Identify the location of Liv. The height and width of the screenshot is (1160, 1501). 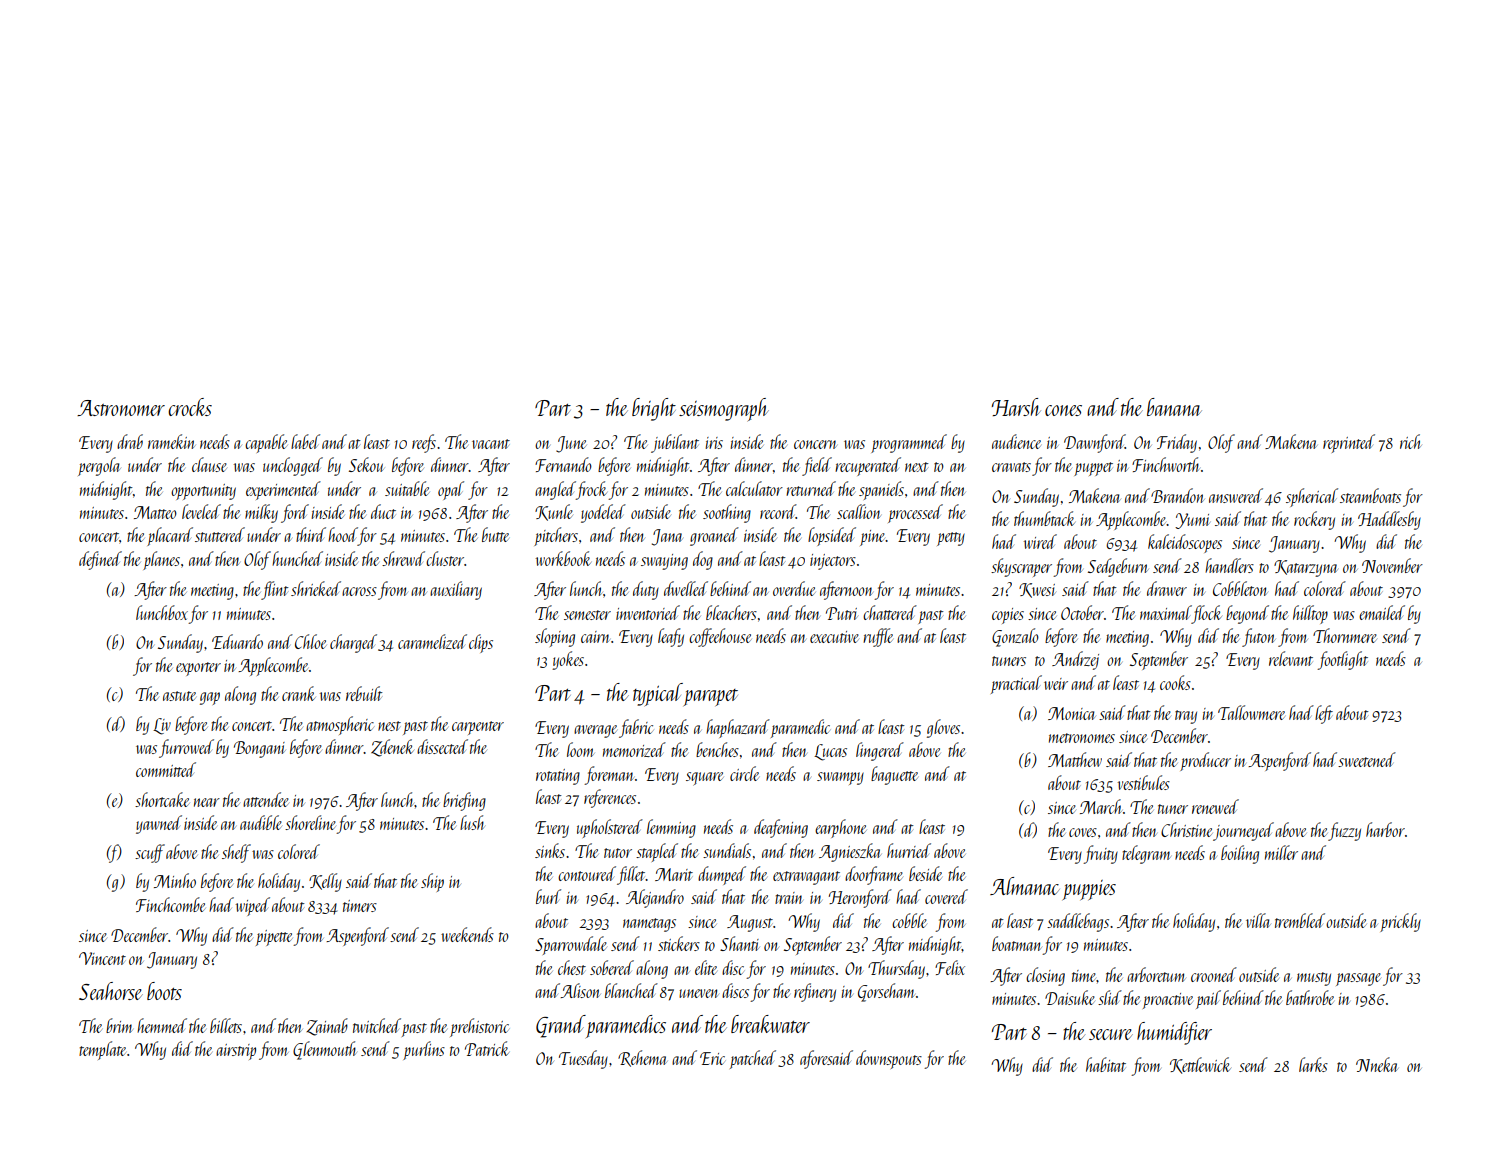
(162, 726).
